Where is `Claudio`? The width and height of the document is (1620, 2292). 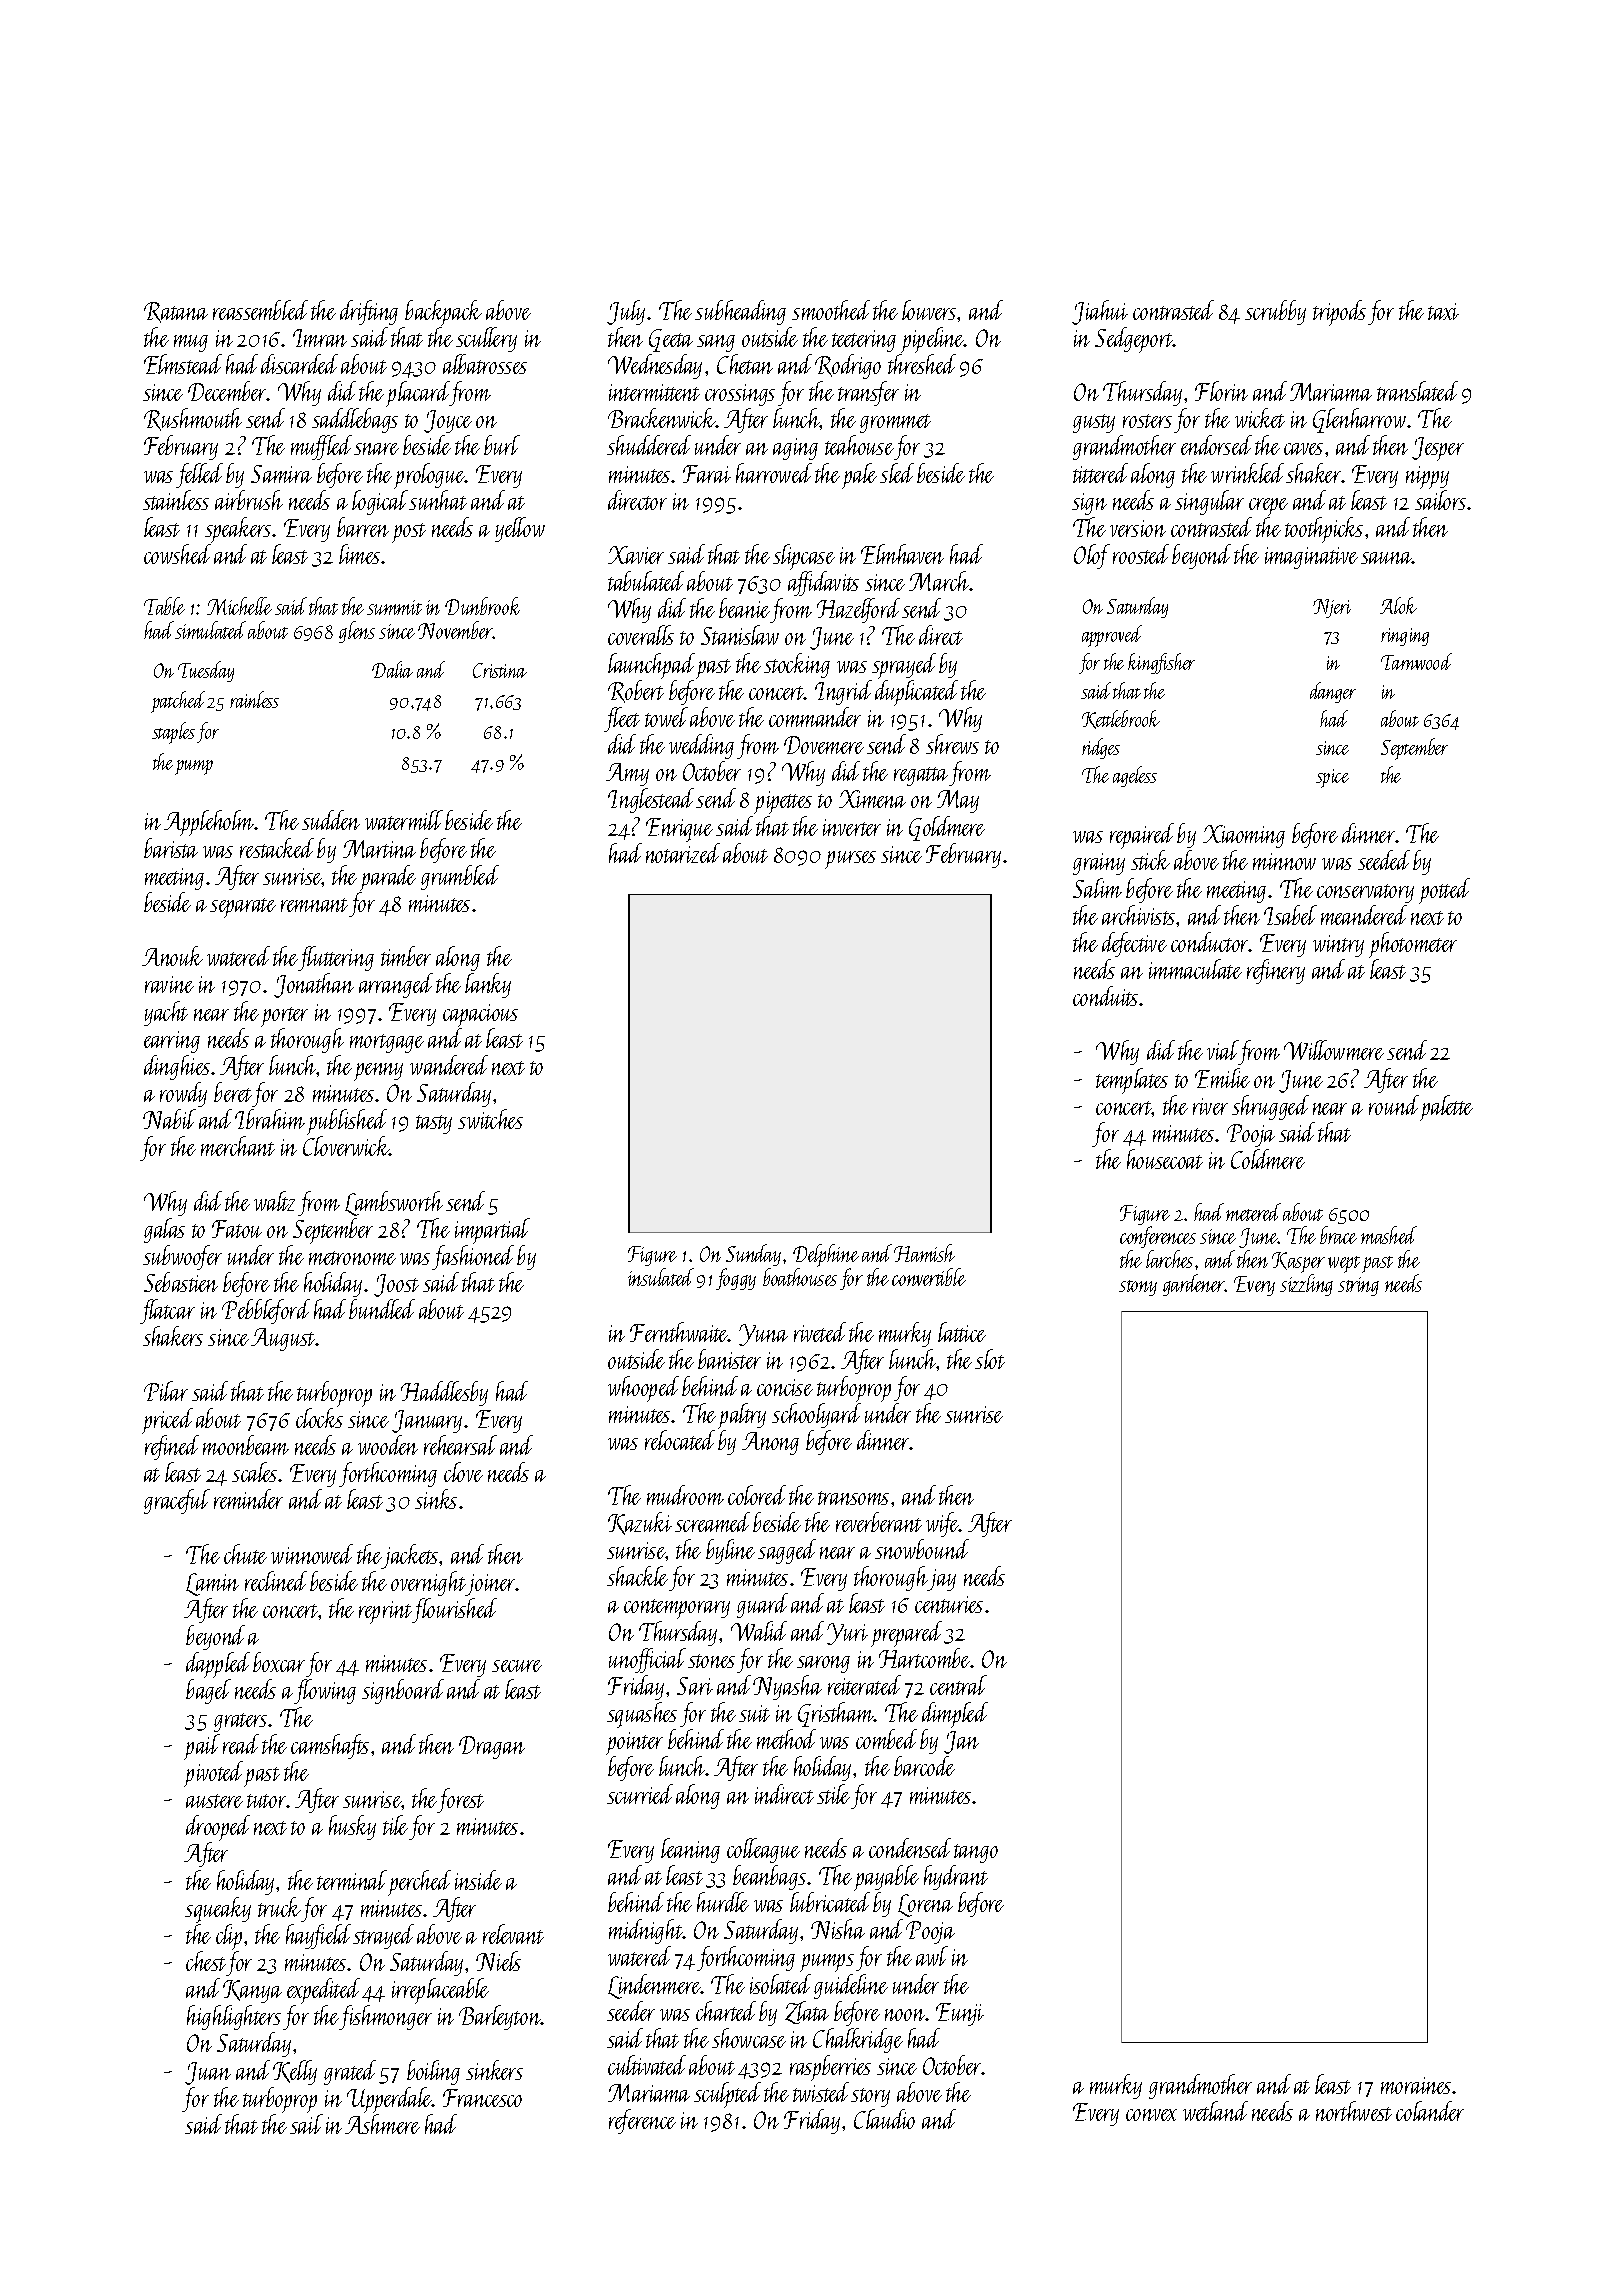
Claudio is located at coordinates (884, 2119).
